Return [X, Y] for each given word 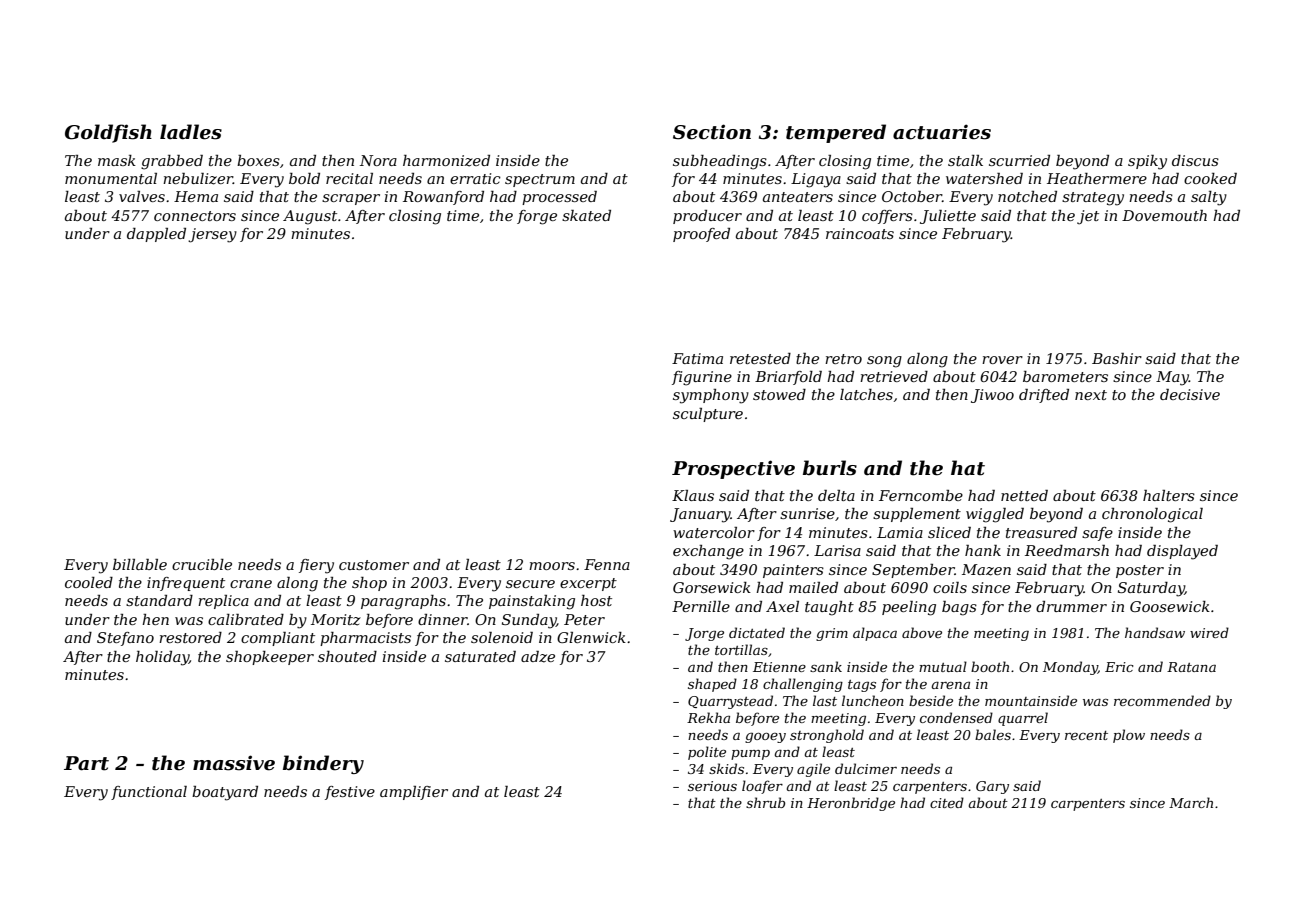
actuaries [942, 132]
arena [951, 685]
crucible [202, 564]
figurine [702, 378]
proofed [701, 235]
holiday [162, 658]
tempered [836, 133]
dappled [156, 235]
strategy [1093, 199]
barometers [1065, 376]
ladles [191, 132]
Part [86, 763]
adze [538, 657]
